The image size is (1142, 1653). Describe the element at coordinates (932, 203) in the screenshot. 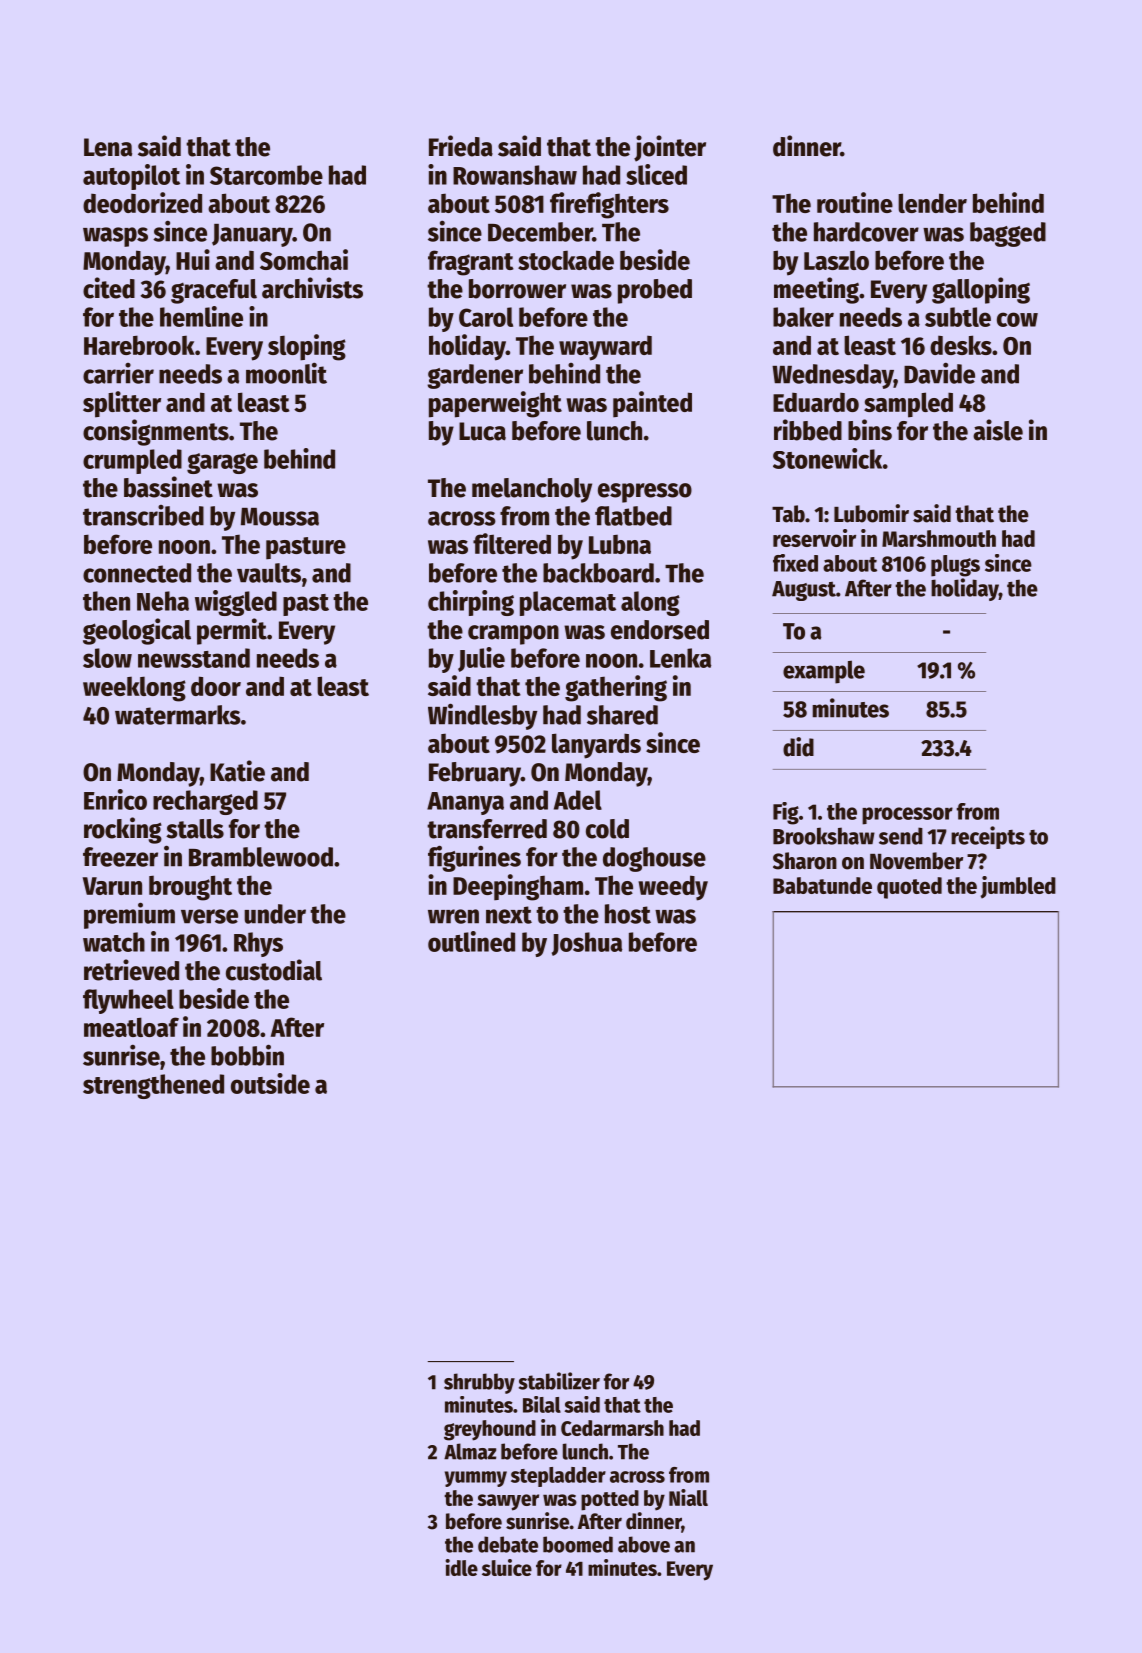

I see `lender` at that location.
